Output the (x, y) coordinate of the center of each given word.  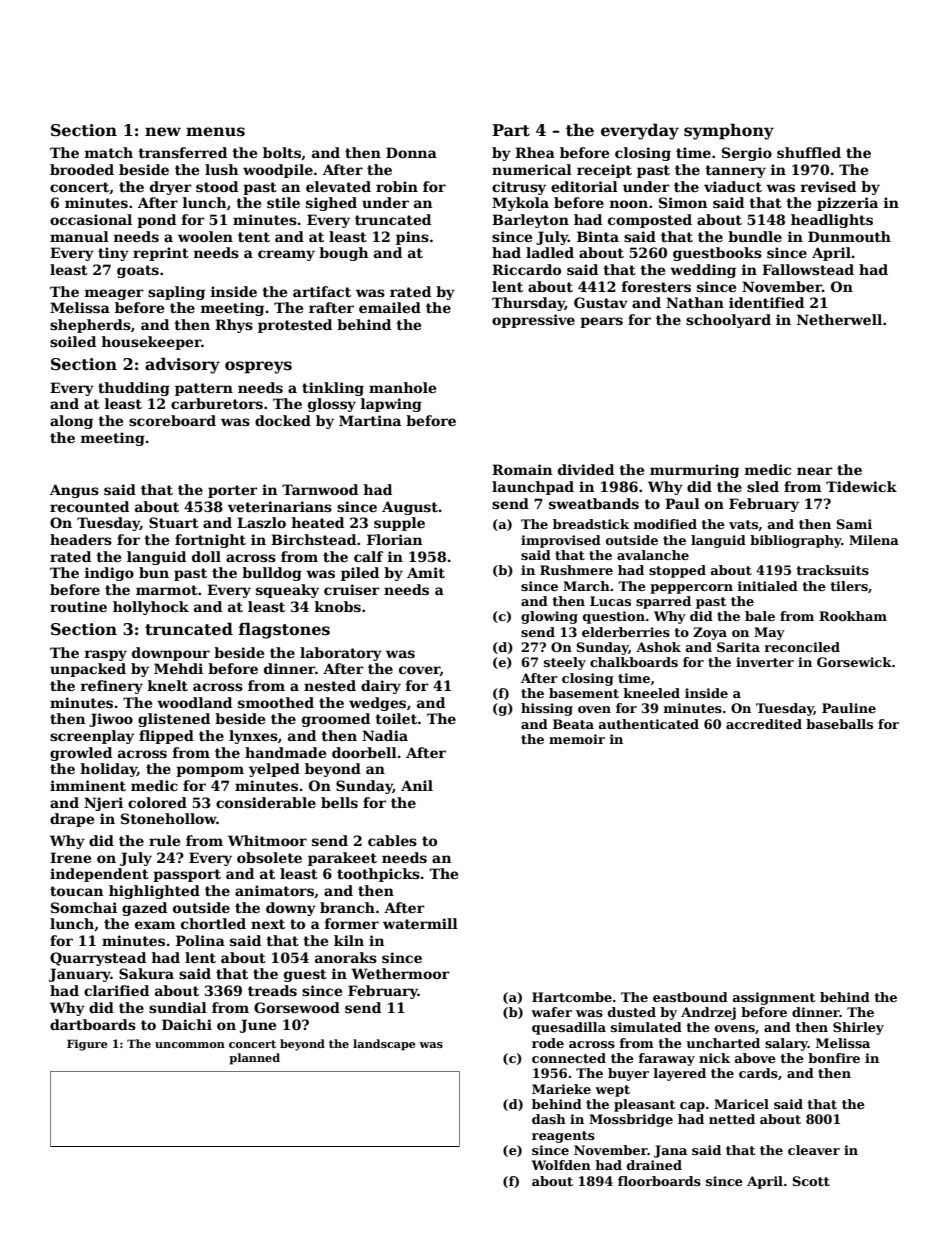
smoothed (276, 702)
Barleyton (530, 221)
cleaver (814, 1150)
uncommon (190, 1045)
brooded (82, 169)
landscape (384, 1045)
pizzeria (847, 204)
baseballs (839, 724)
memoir (577, 739)
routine (78, 606)
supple (399, 524)
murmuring (694, 471)
